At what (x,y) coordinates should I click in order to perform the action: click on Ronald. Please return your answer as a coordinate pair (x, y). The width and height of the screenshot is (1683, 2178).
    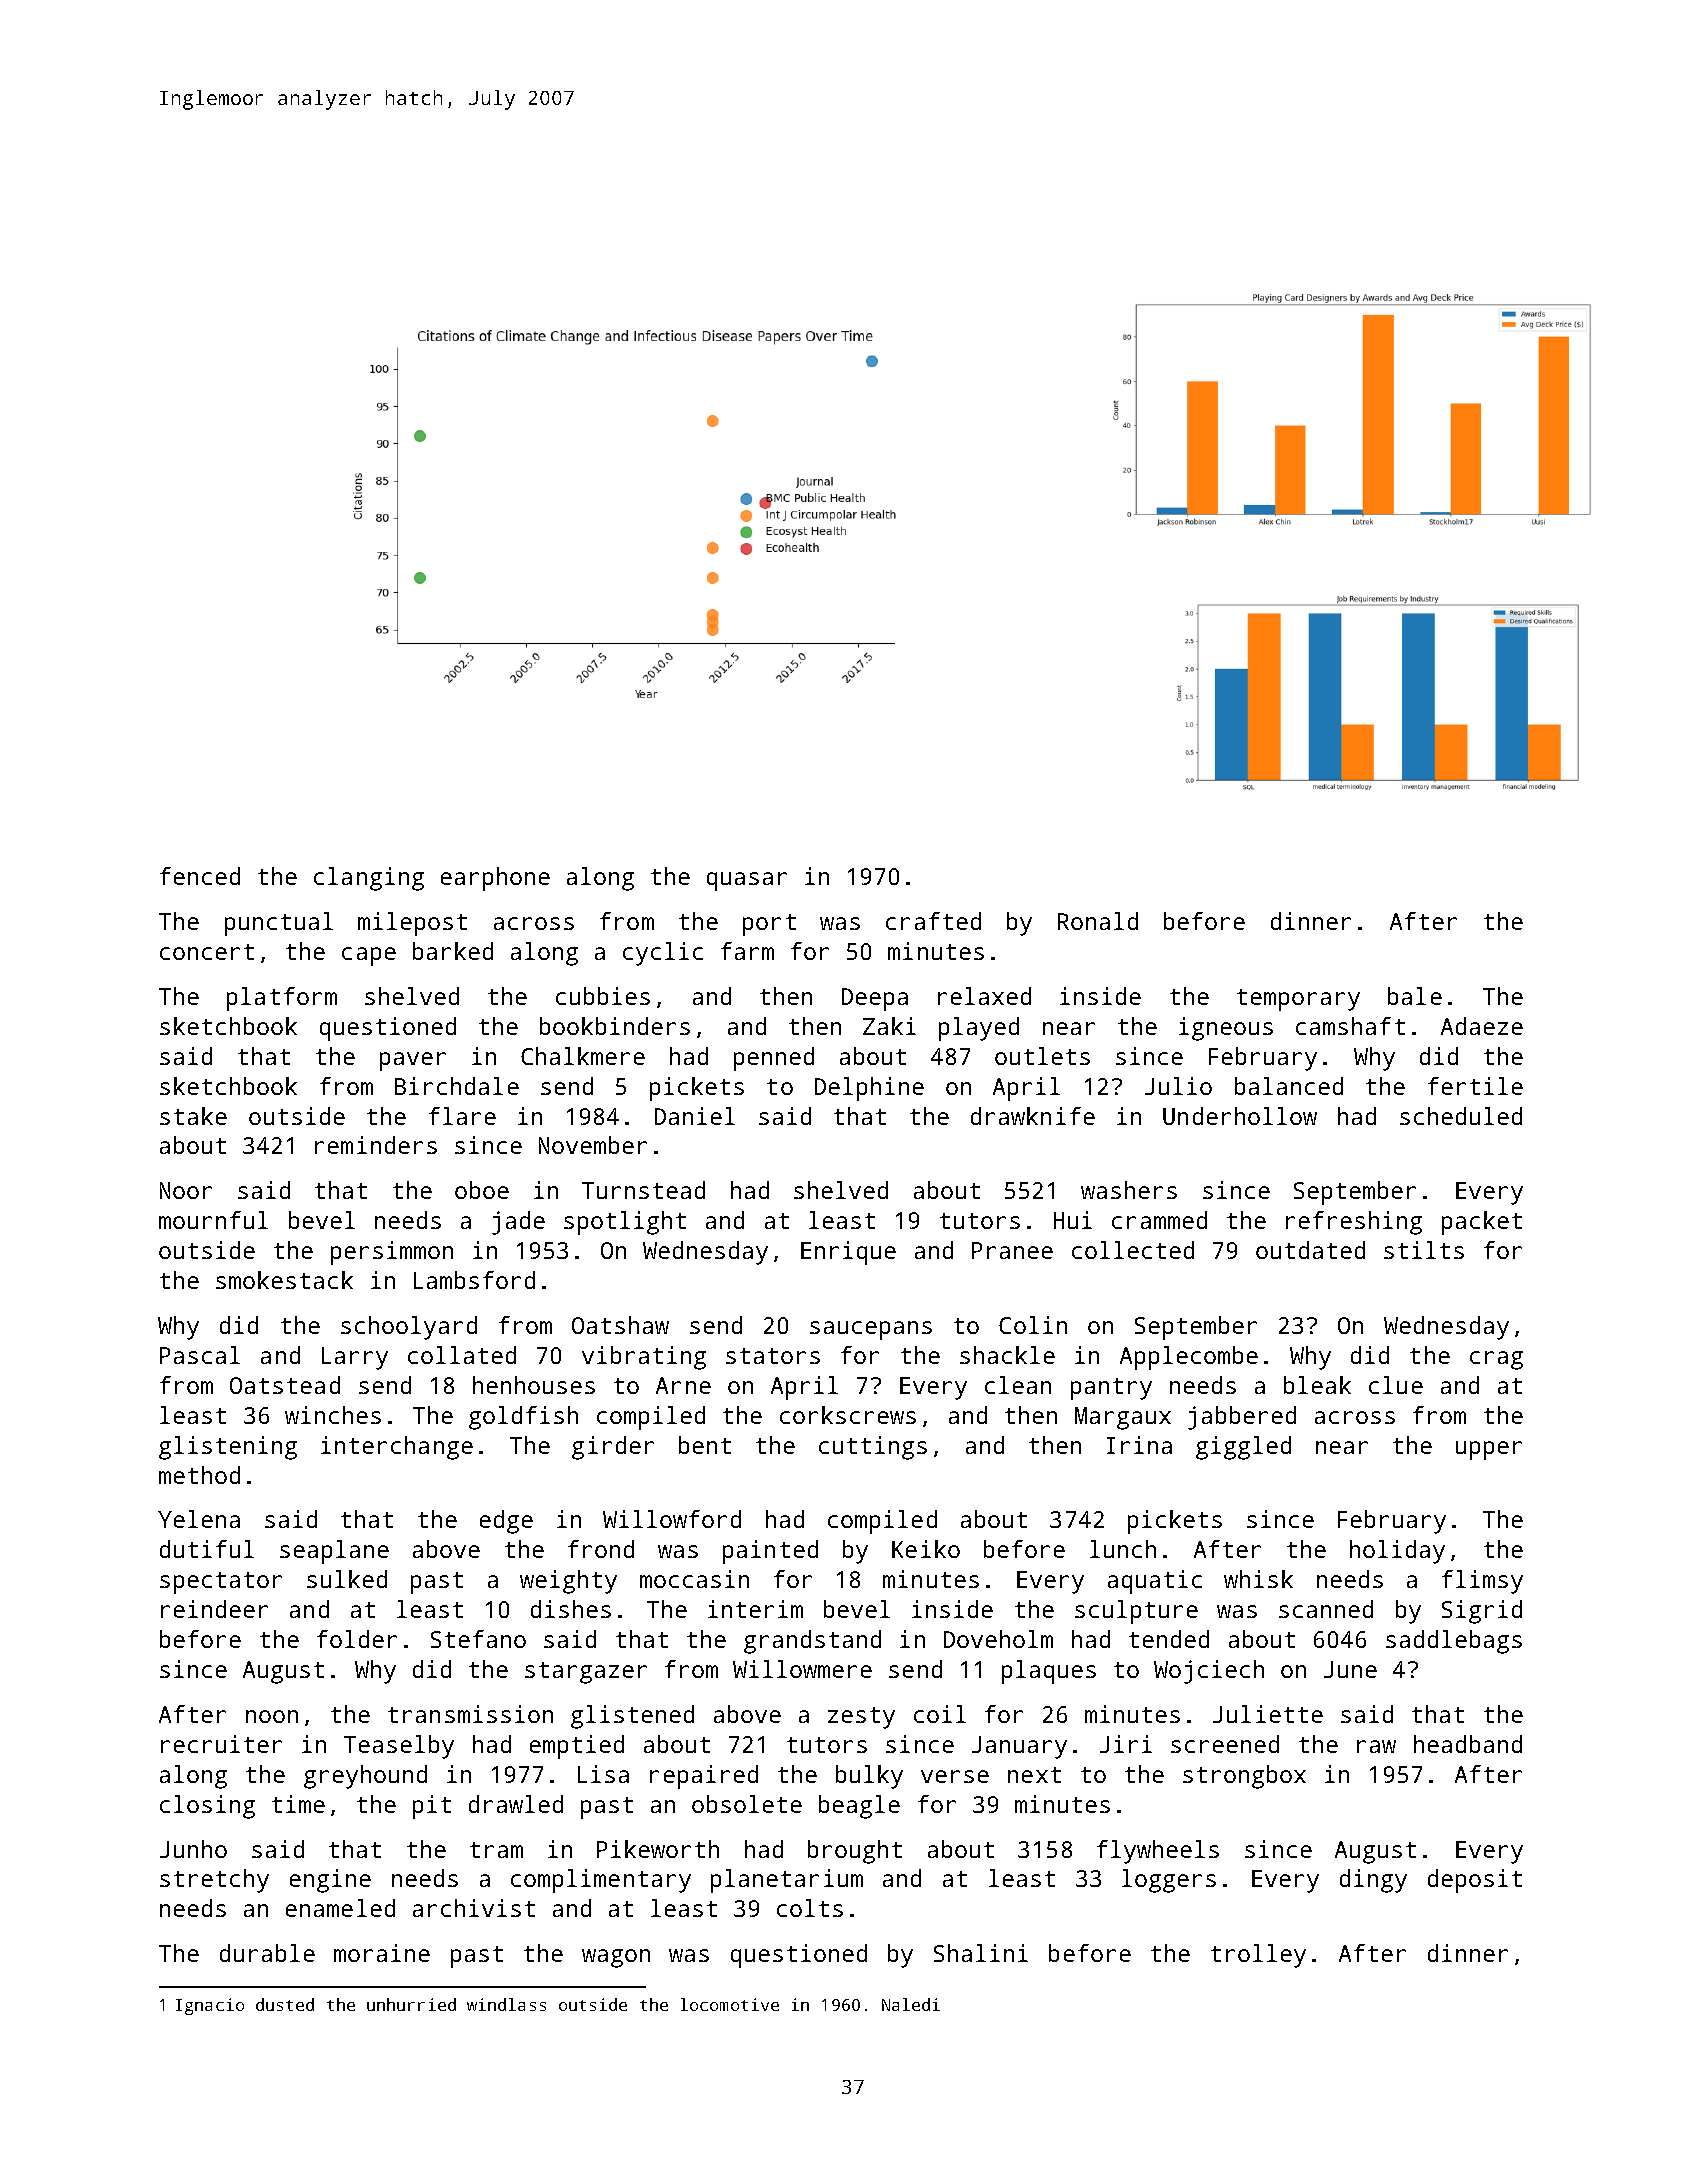
    Looking at the image, I should click on (1098, 921).
